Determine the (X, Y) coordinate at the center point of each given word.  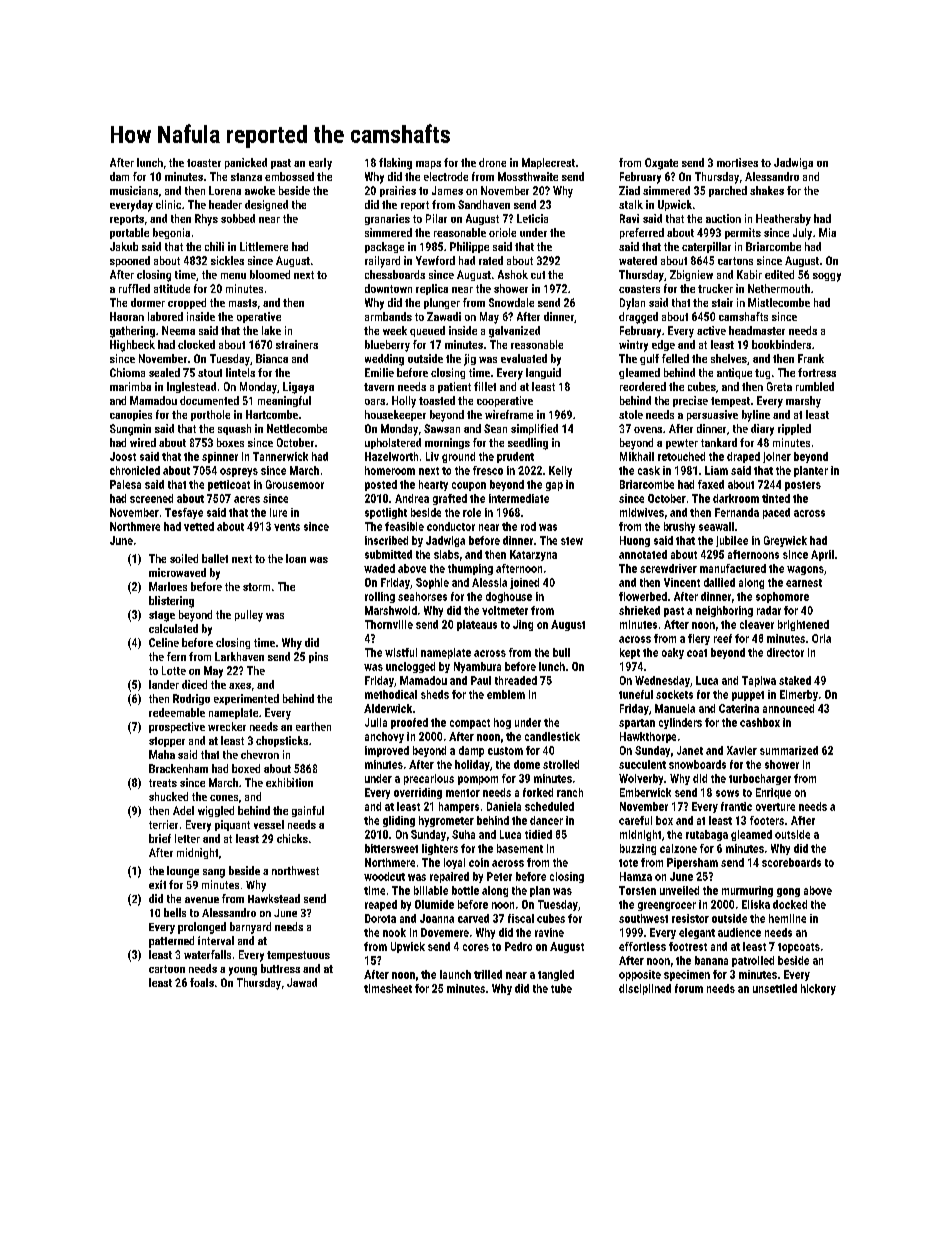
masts (243, 303)
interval (216, 940)
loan (296, 558)
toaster (204, 163)
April (822, 555)
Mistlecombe (779, 302)
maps (428, 165)
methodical (391, 694)
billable (431, 890)
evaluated (524, 358)
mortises (737, 162)
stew (572, 541)
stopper (167, 742)
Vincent (682, 582)
